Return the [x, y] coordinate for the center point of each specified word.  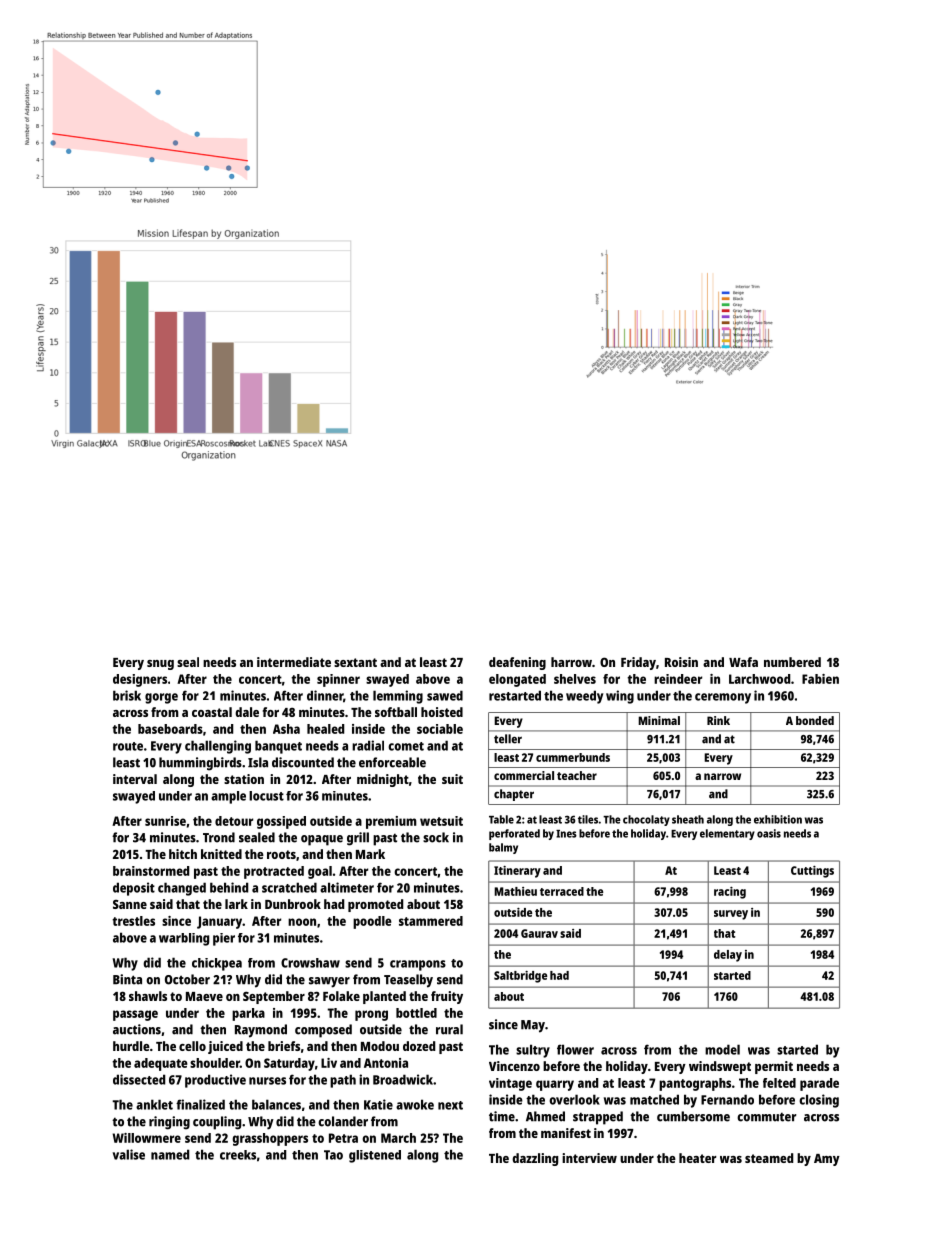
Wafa [743, 662]
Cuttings [812, 872]
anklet [154, 1104]
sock [436, 837]
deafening [517, 663]
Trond [219, 837]
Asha [286, 729]
